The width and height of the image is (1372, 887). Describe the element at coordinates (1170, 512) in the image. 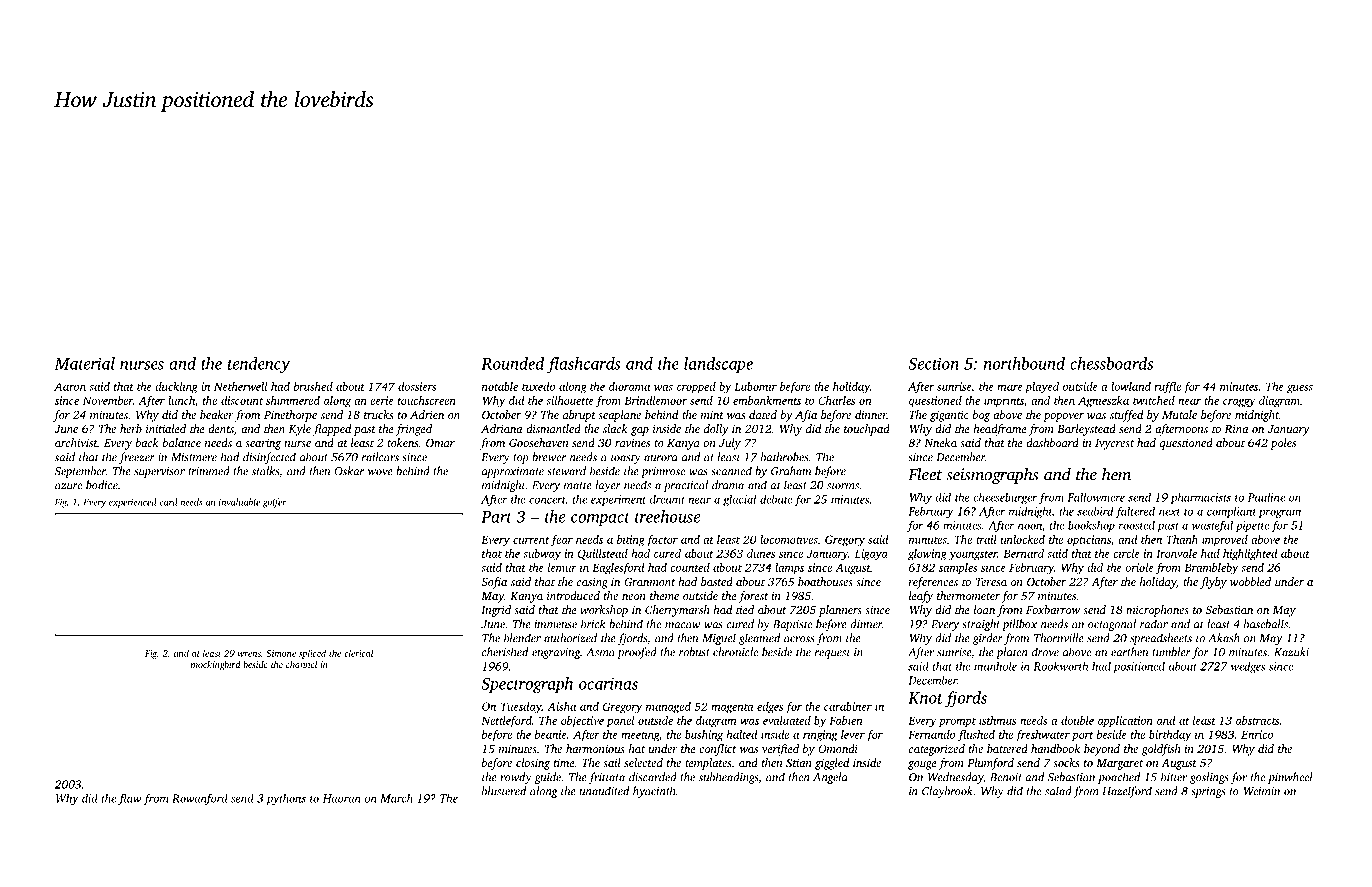

I see `next` at that location.
